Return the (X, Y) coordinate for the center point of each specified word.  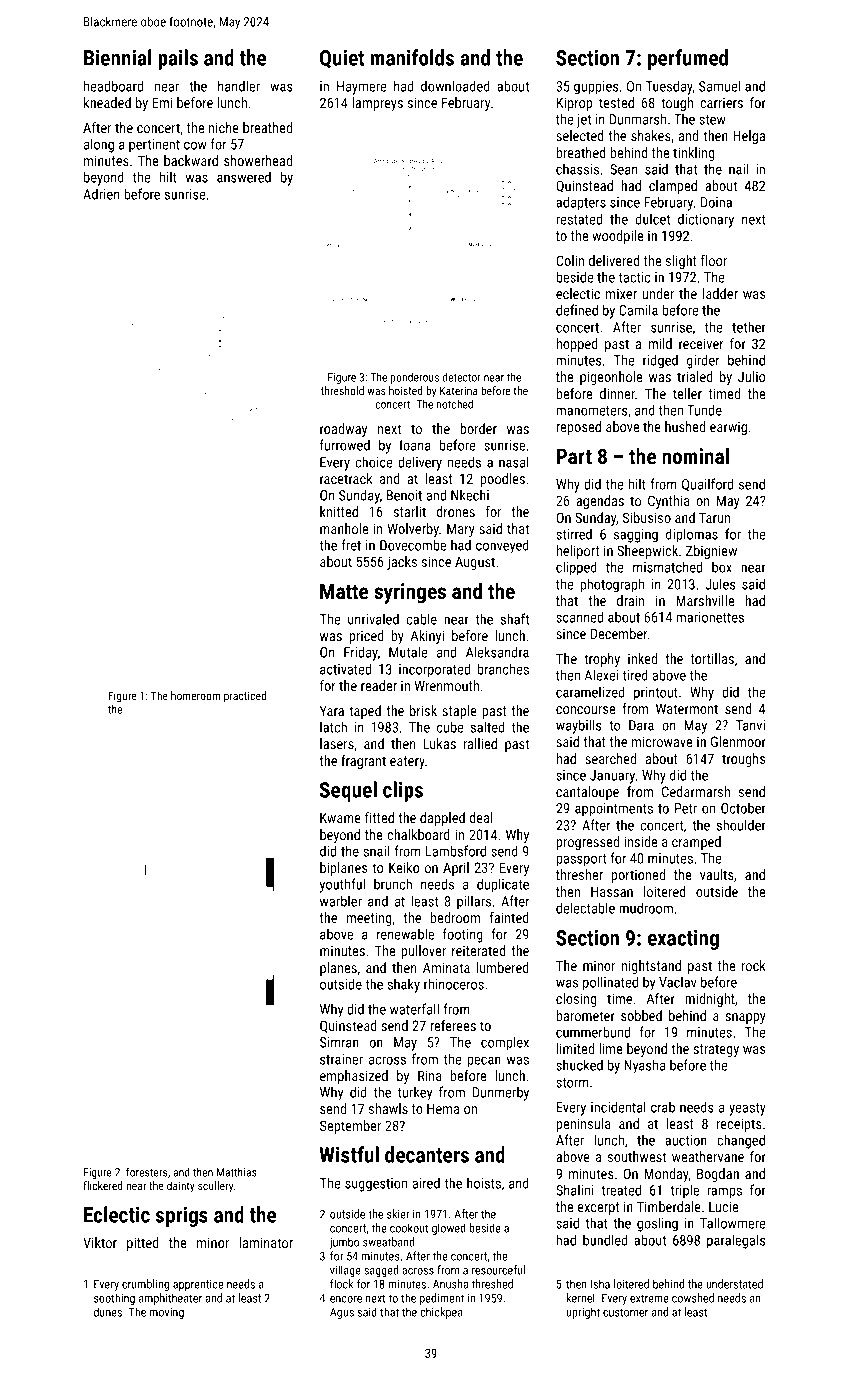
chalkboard (418, 834)
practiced (245, 697)
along (99, 145)
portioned (638, 876)
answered (244, 177)
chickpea (441, 1313)
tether (749, 327)
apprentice (198, 1285)
